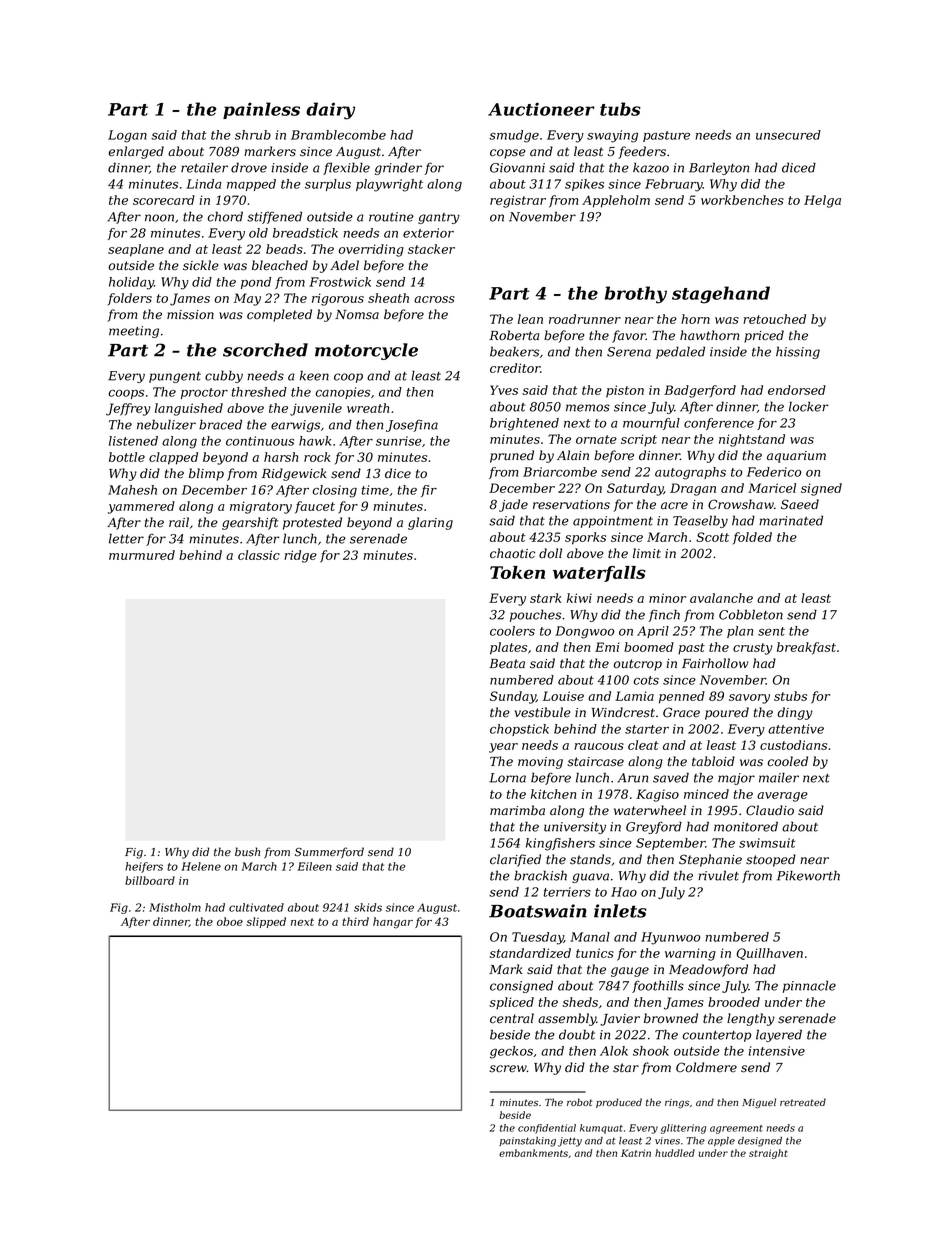  Describe the element at coordinates (329, 853) in the page. I see `Summerford` at that location.
